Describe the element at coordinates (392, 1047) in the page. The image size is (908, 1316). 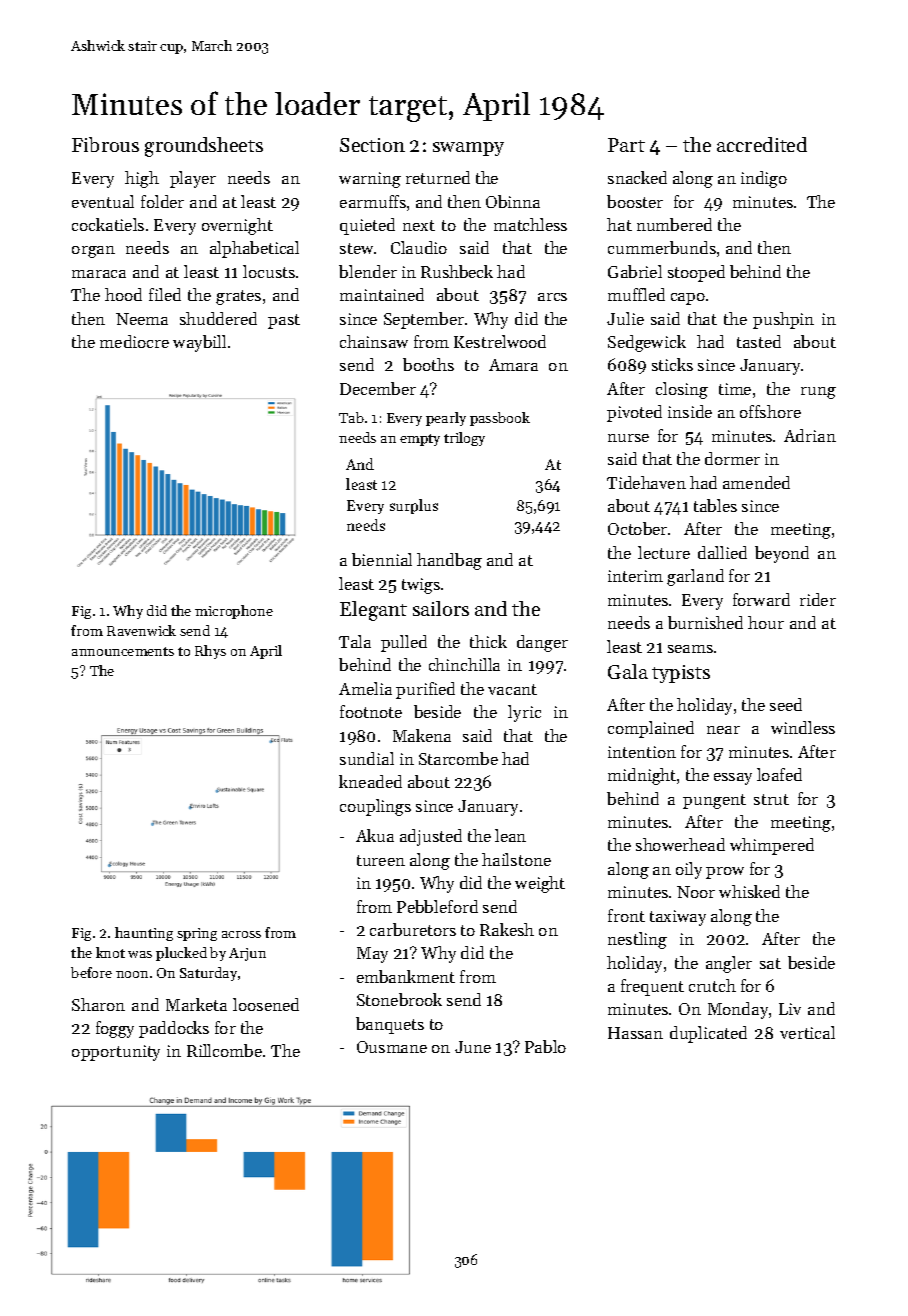
I see `Ousmane` at that location.
